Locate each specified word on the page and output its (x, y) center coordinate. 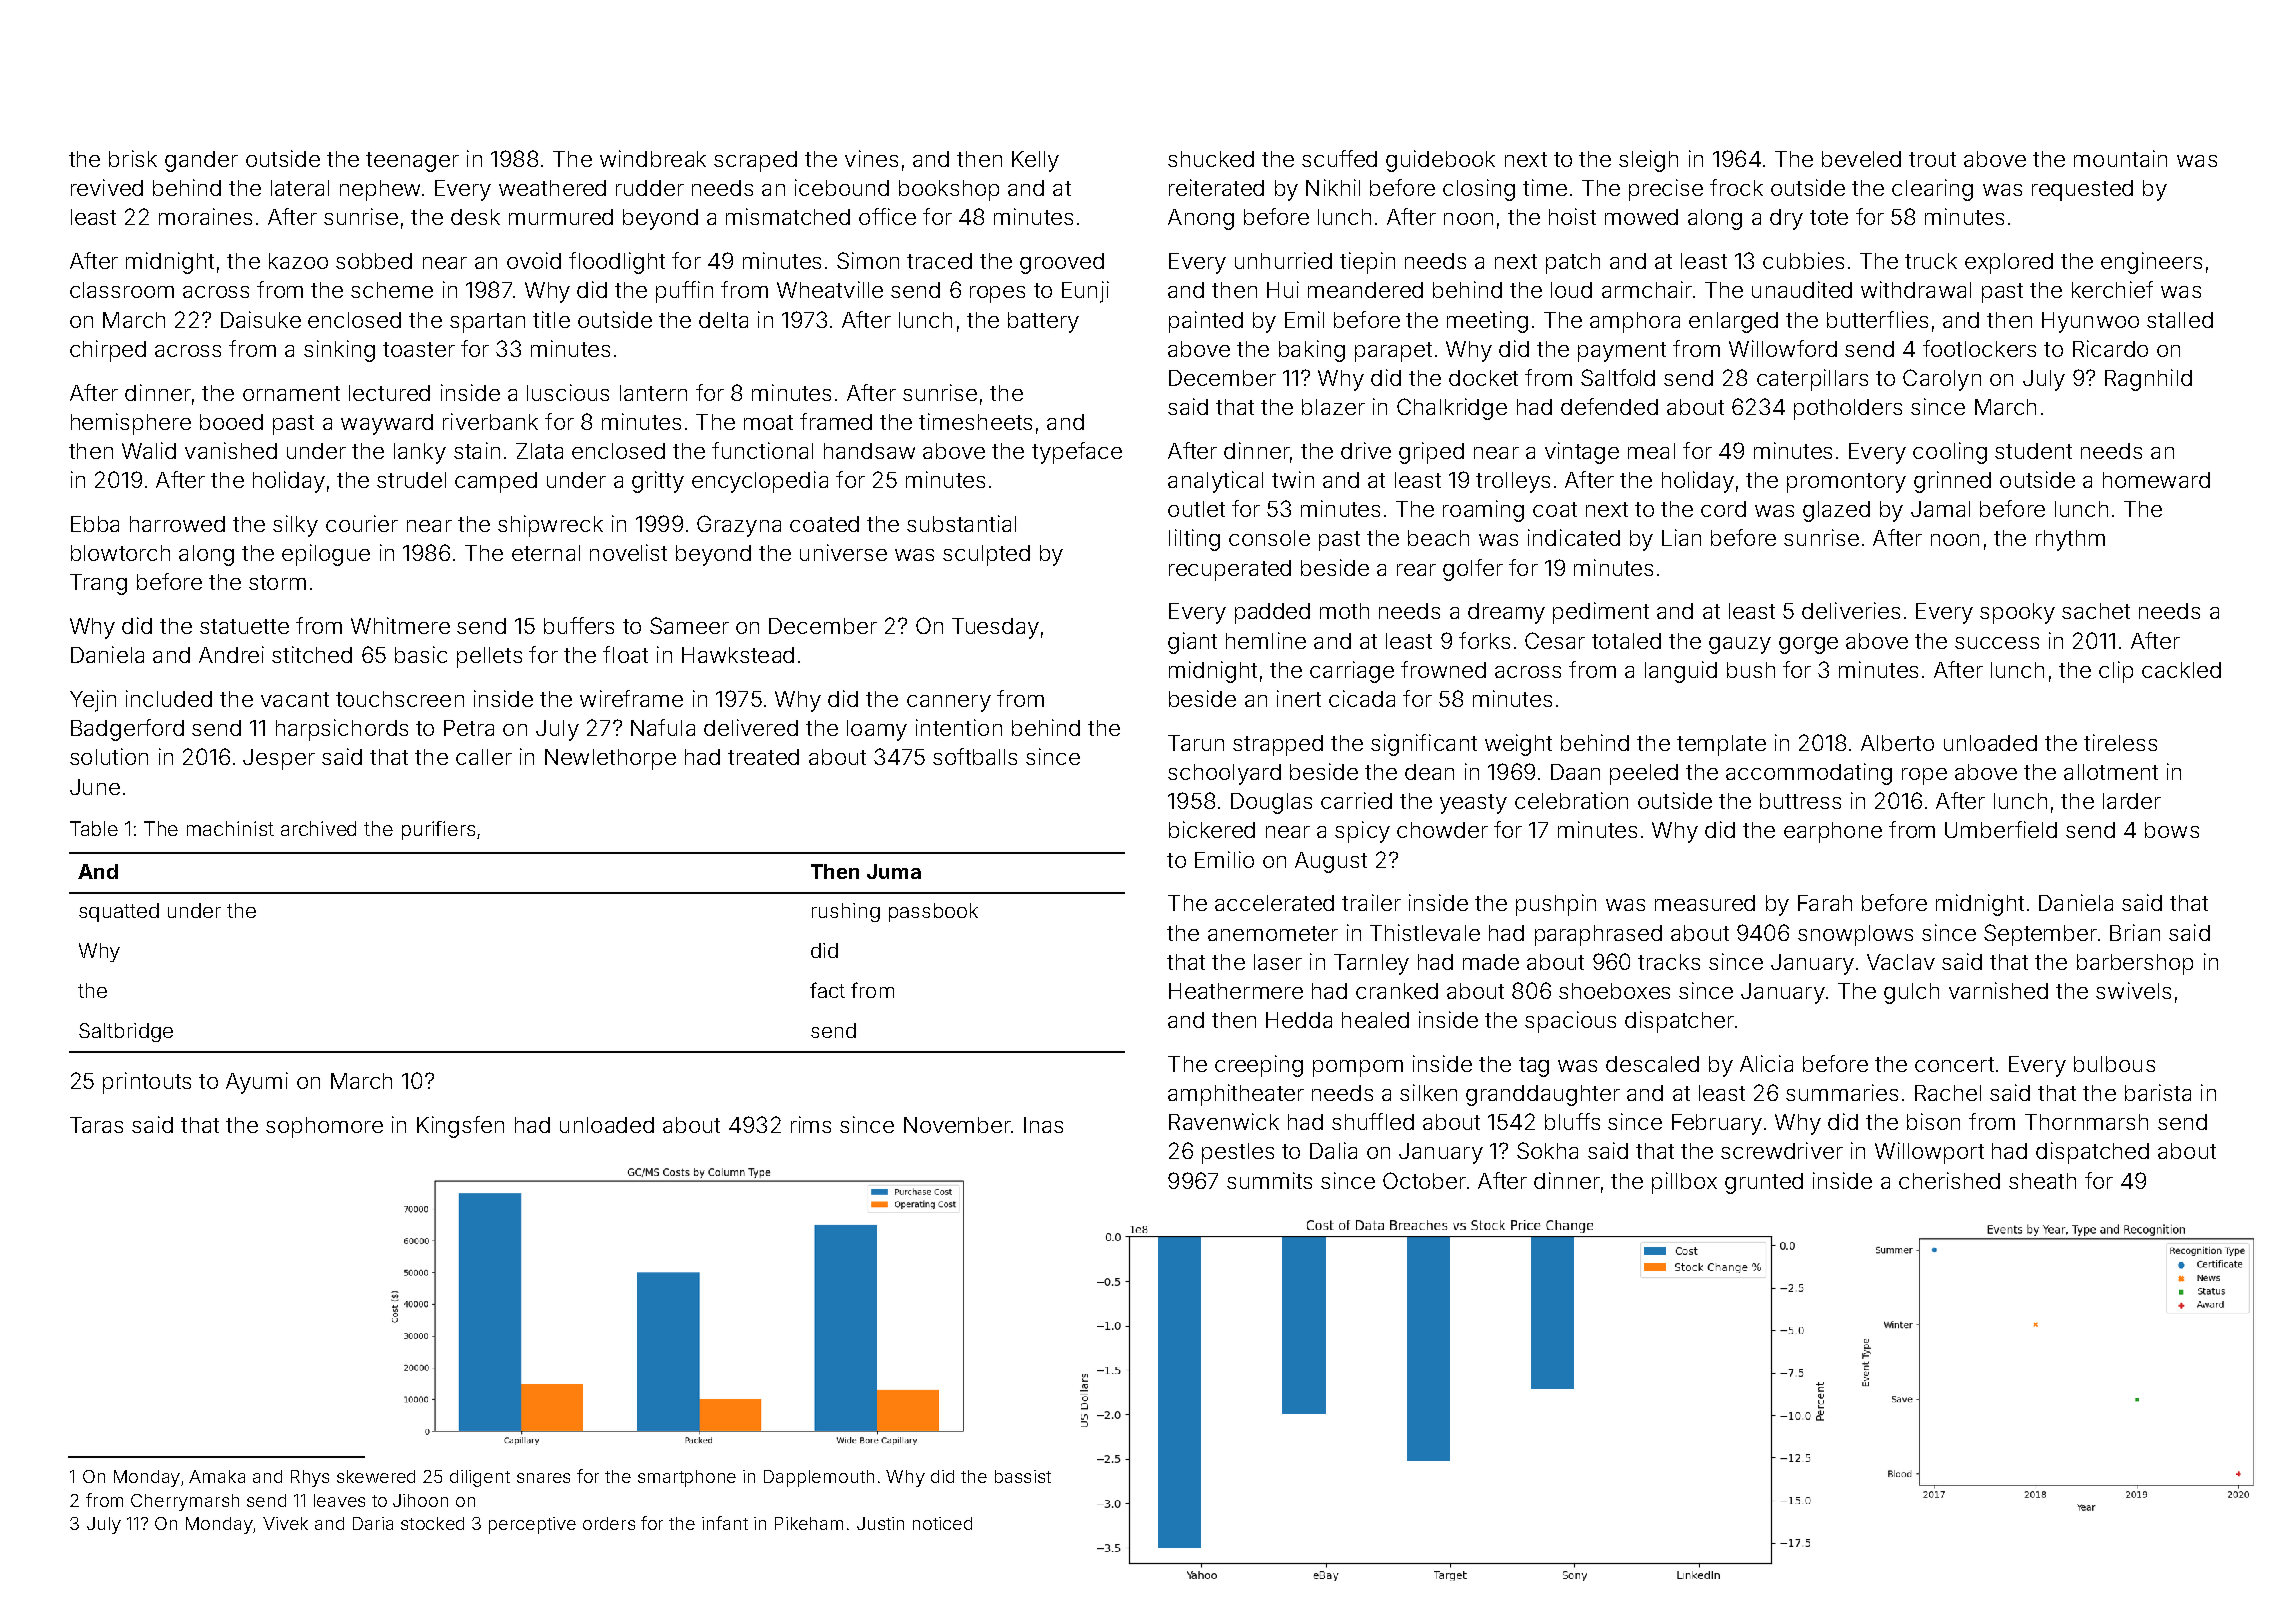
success (1997, 643)
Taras (96, 1125)
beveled (1861, 159)
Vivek (285, 1523)
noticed (942, 1523)
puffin (684, 292)
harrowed (177, 524)
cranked (1397, 991)
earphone (1833, 832)
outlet (1196, 509)
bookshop (949, 190)
